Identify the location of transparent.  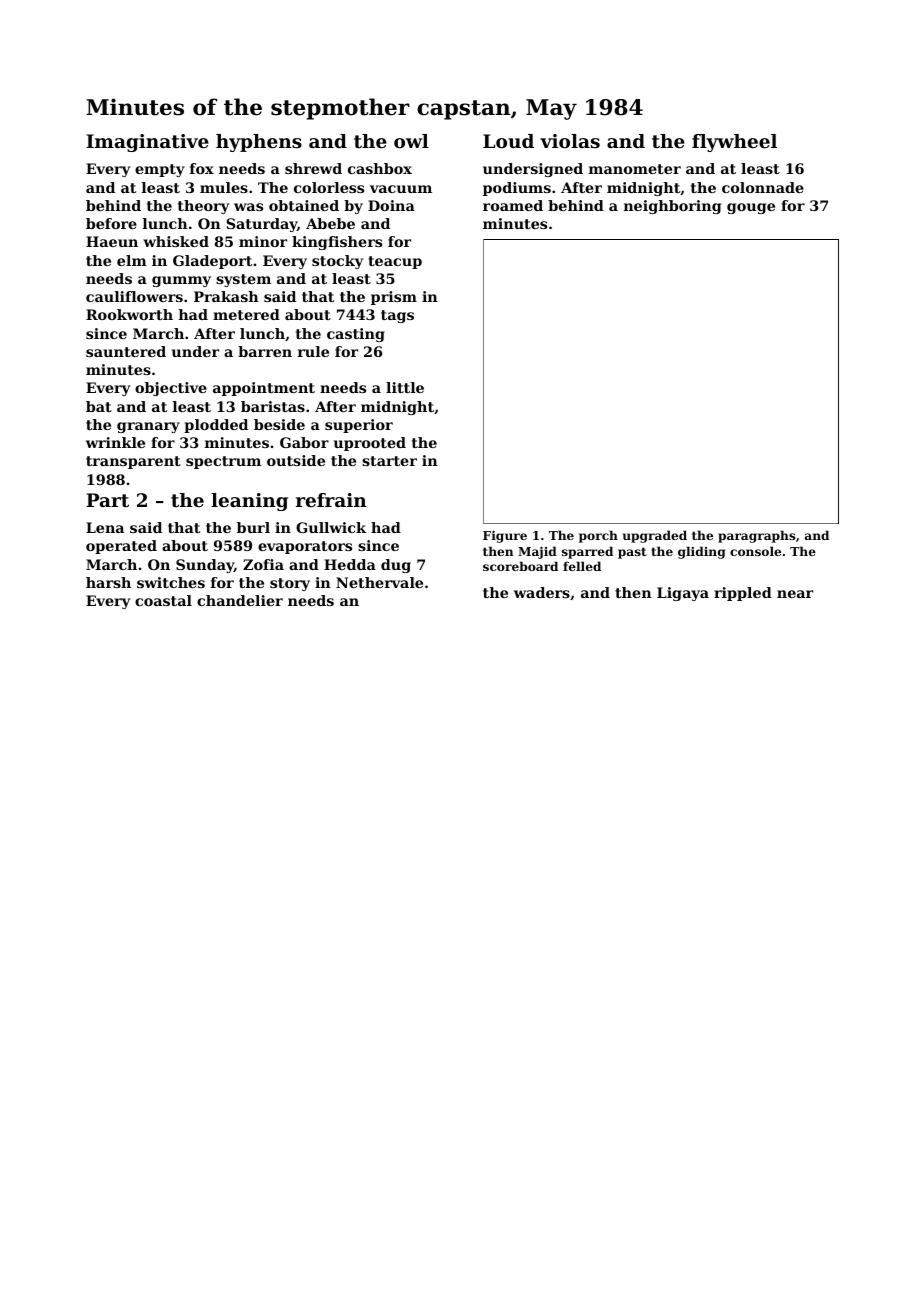
(133, 462).
